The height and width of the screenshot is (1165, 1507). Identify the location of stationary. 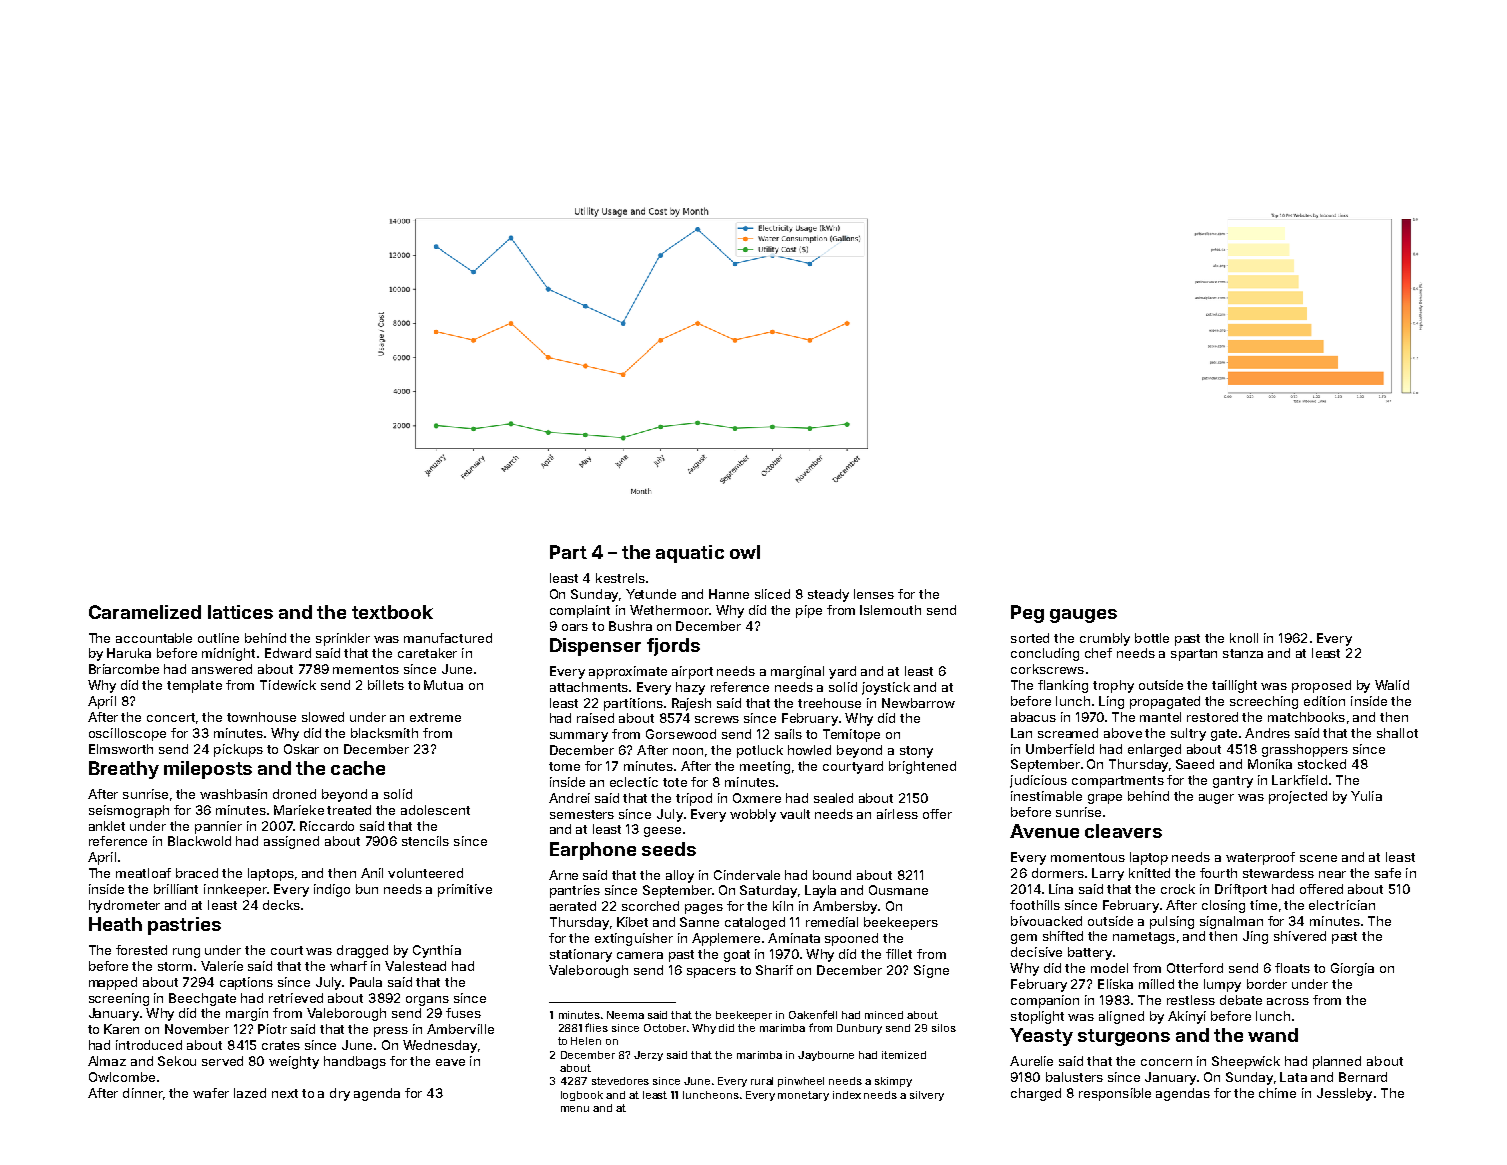
(581, 955).
